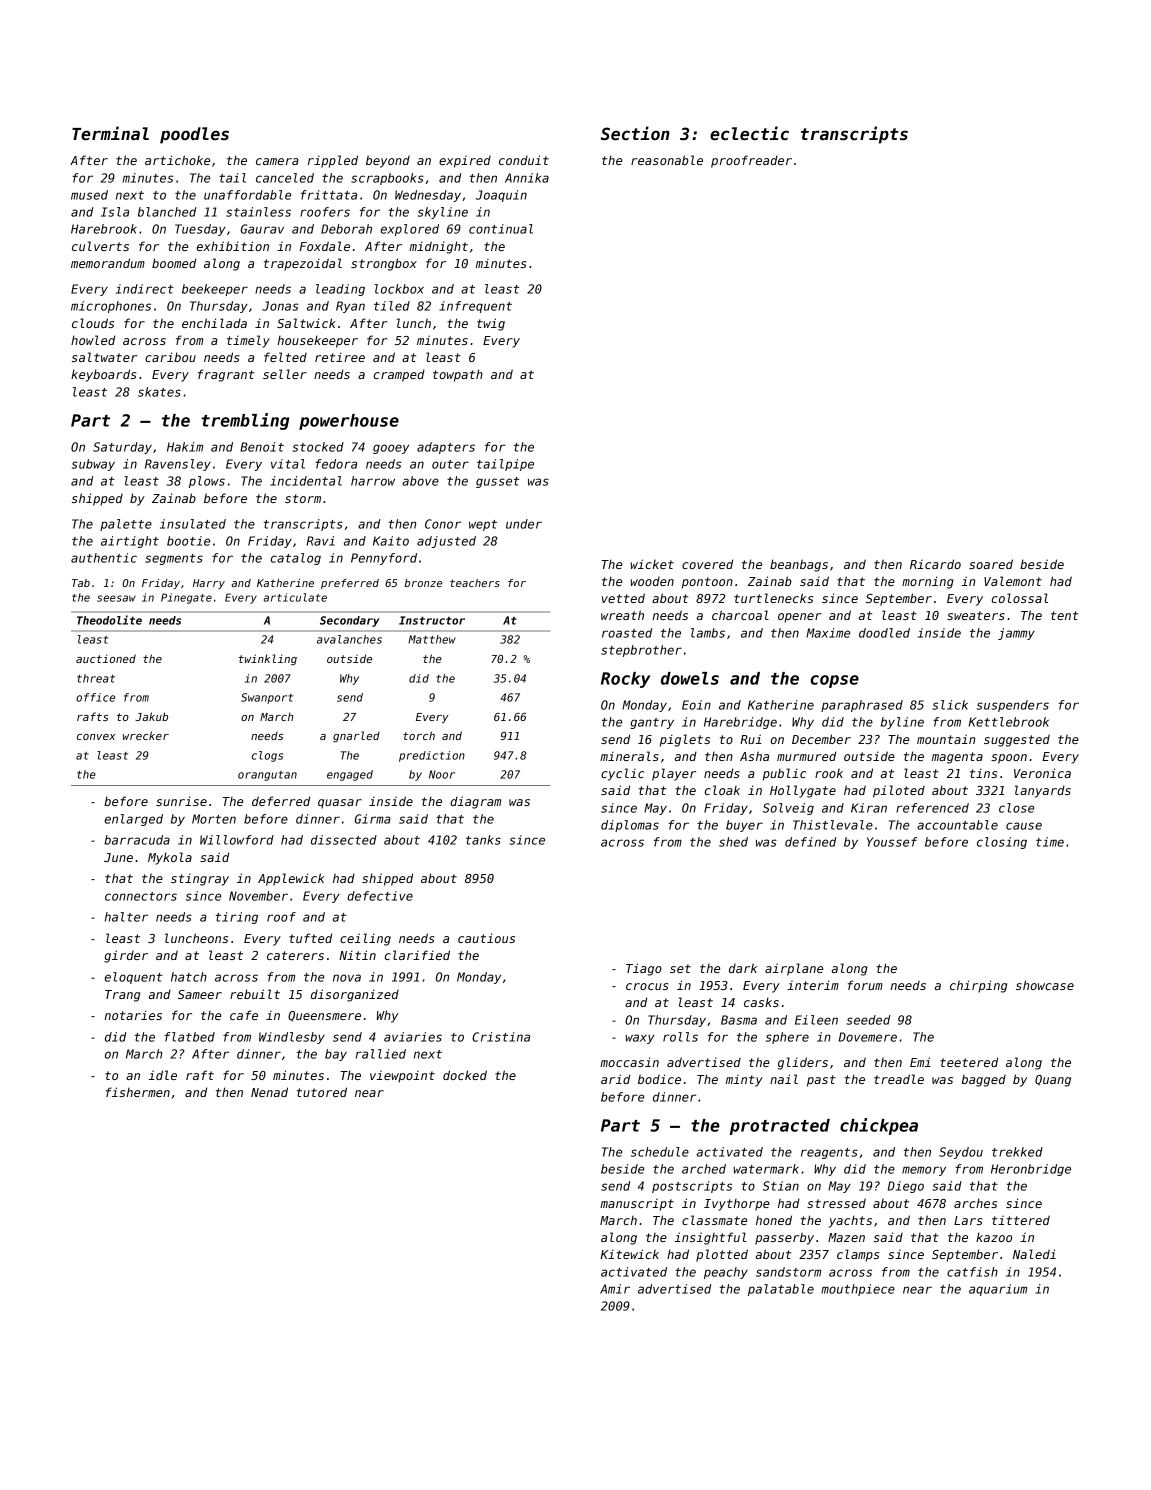 The image size is (1151, 1490). I want to click on eclectic, so click(749, 133).
